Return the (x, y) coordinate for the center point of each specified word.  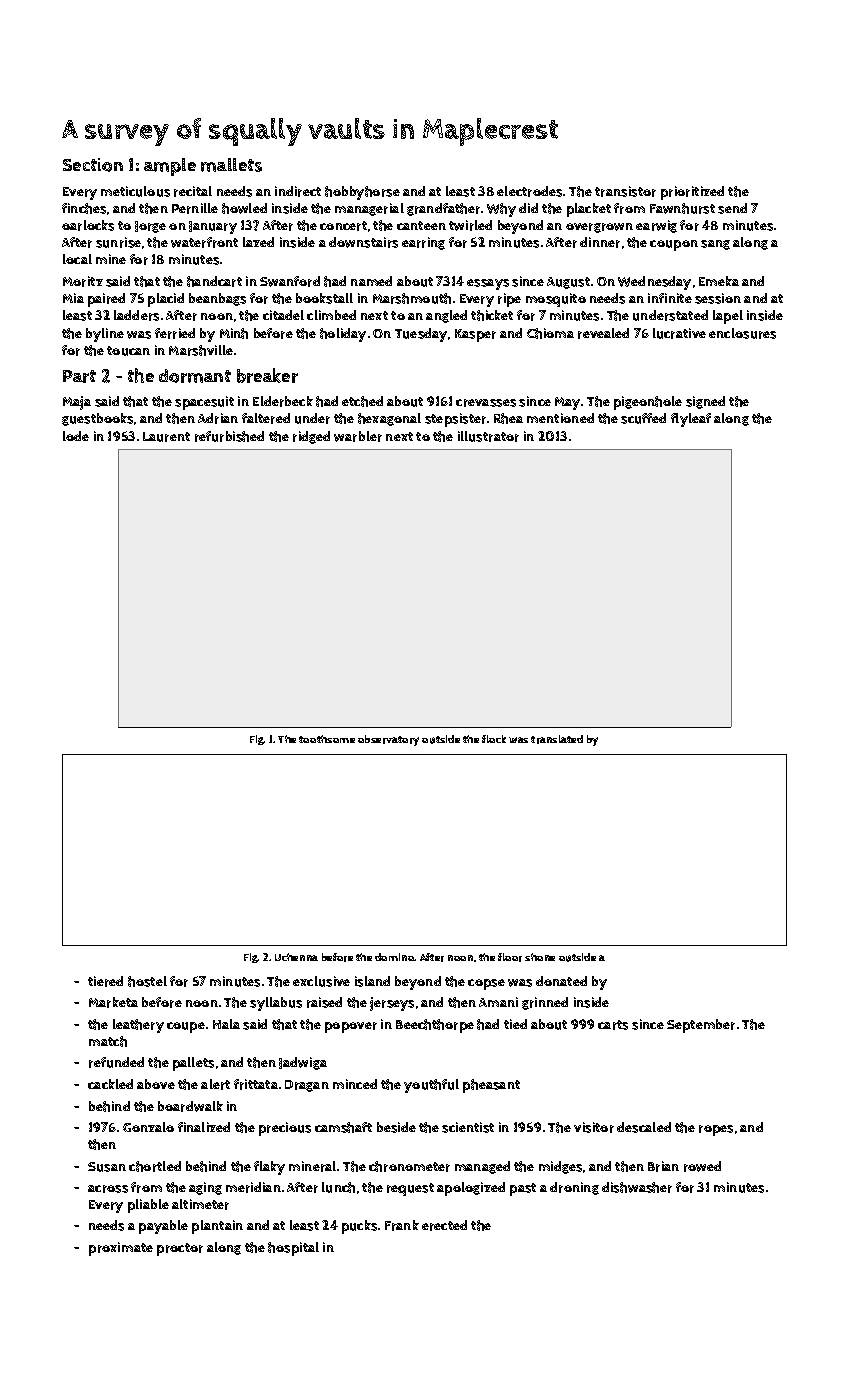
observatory (388, 740)
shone (540, 957)
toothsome (327, 739)
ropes (716, 1130)
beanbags (217, 299)
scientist (468, 1127)
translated (557, 739)
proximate (121, 1249)
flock (494, 739)
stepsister (455, 420)
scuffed (643, 418)
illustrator (488, 436)
